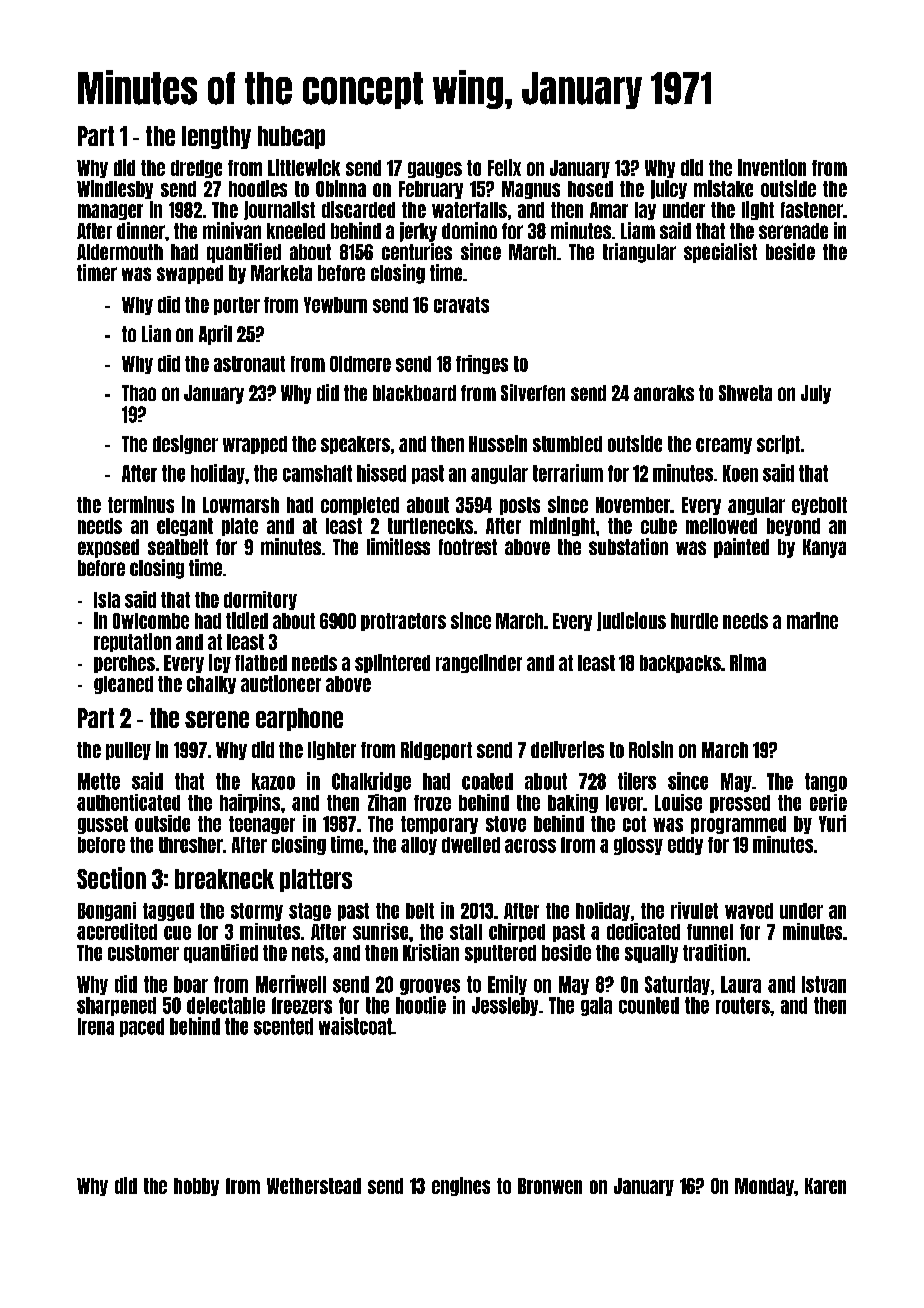 This screenshot has width=924, height=1308. I want to click on stall, so click(466, 932).
